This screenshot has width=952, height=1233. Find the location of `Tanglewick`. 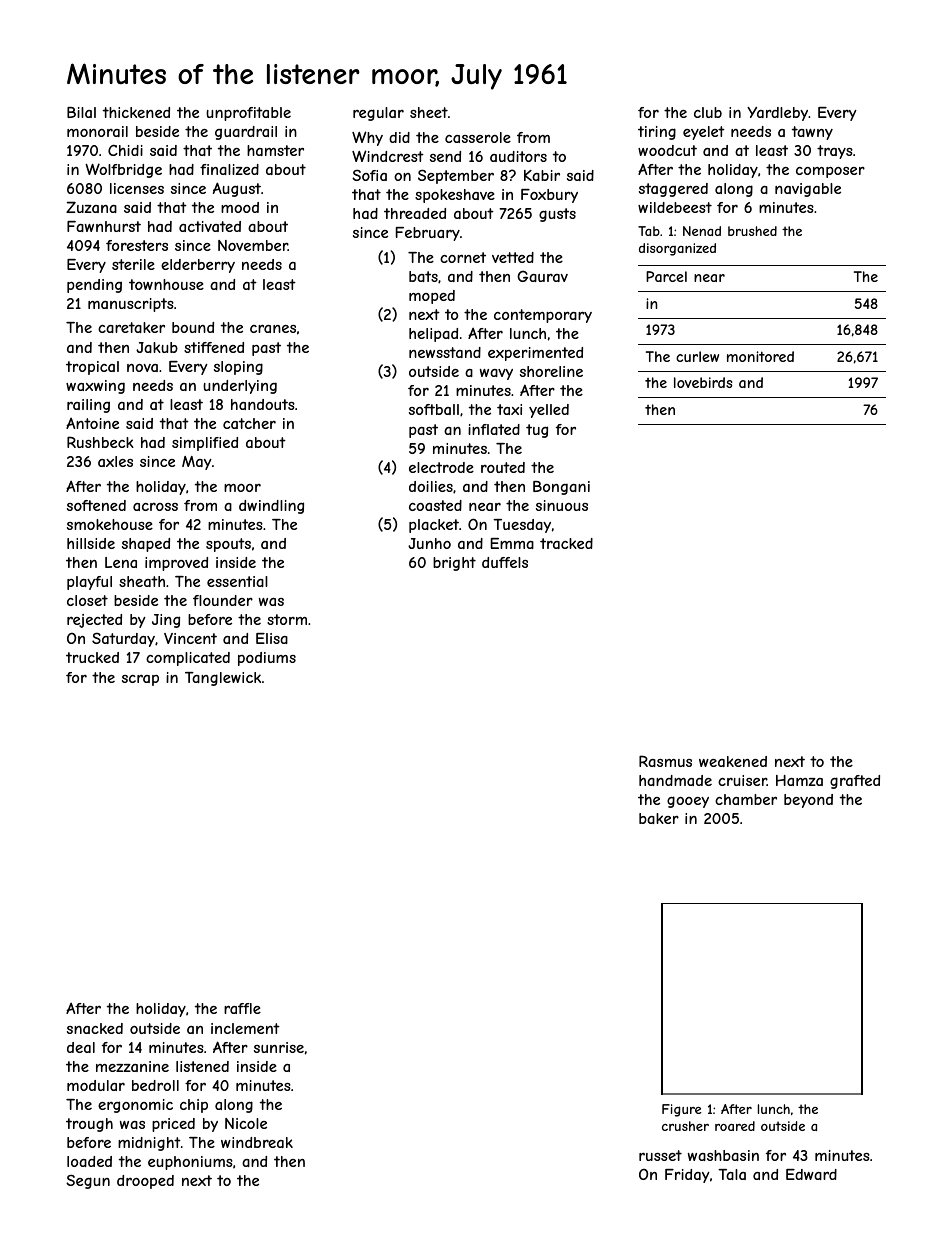

Tanglewick is located at coordinates (223, 679).
